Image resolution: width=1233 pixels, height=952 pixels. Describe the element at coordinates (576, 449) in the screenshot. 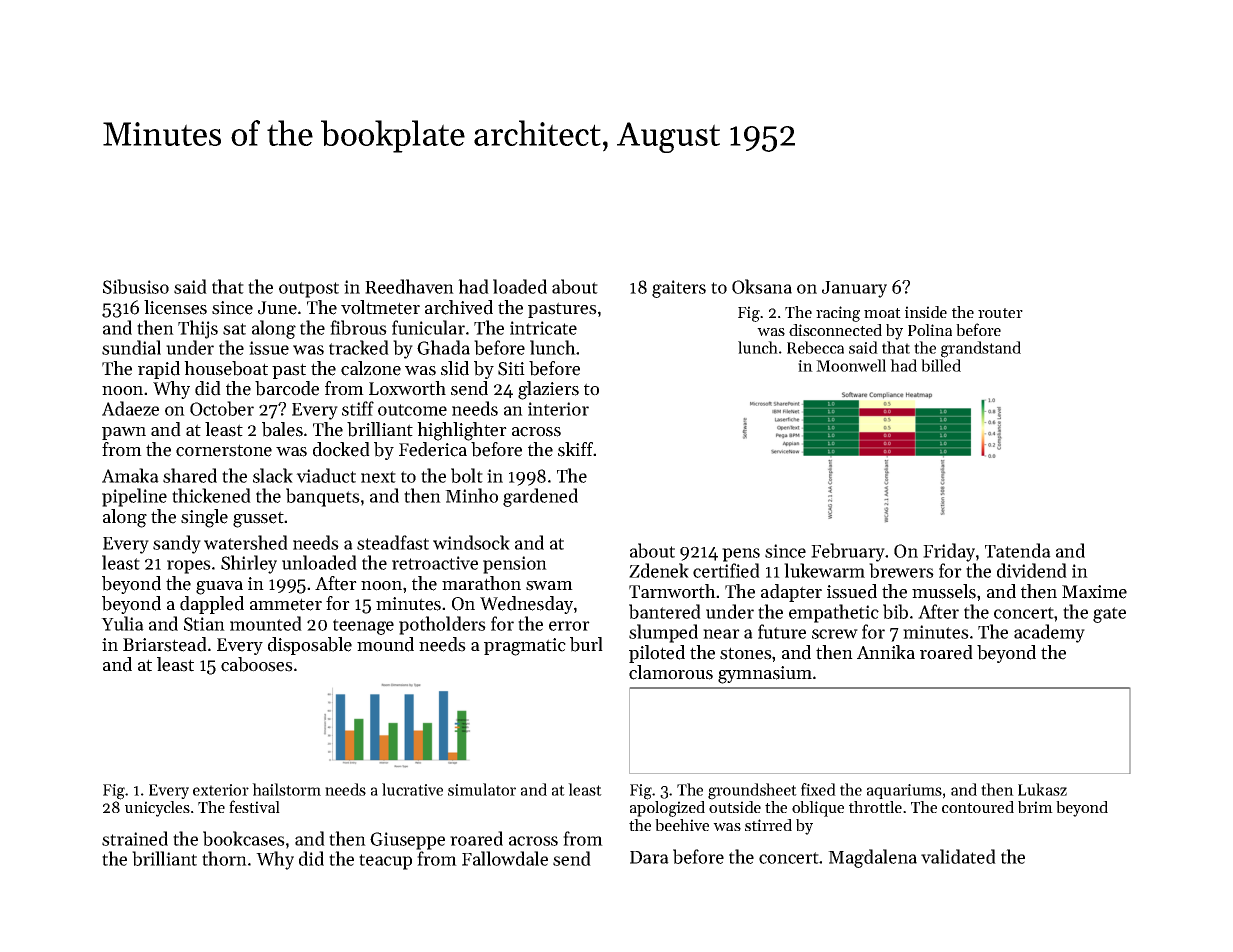

I see `skiff` at that location.
